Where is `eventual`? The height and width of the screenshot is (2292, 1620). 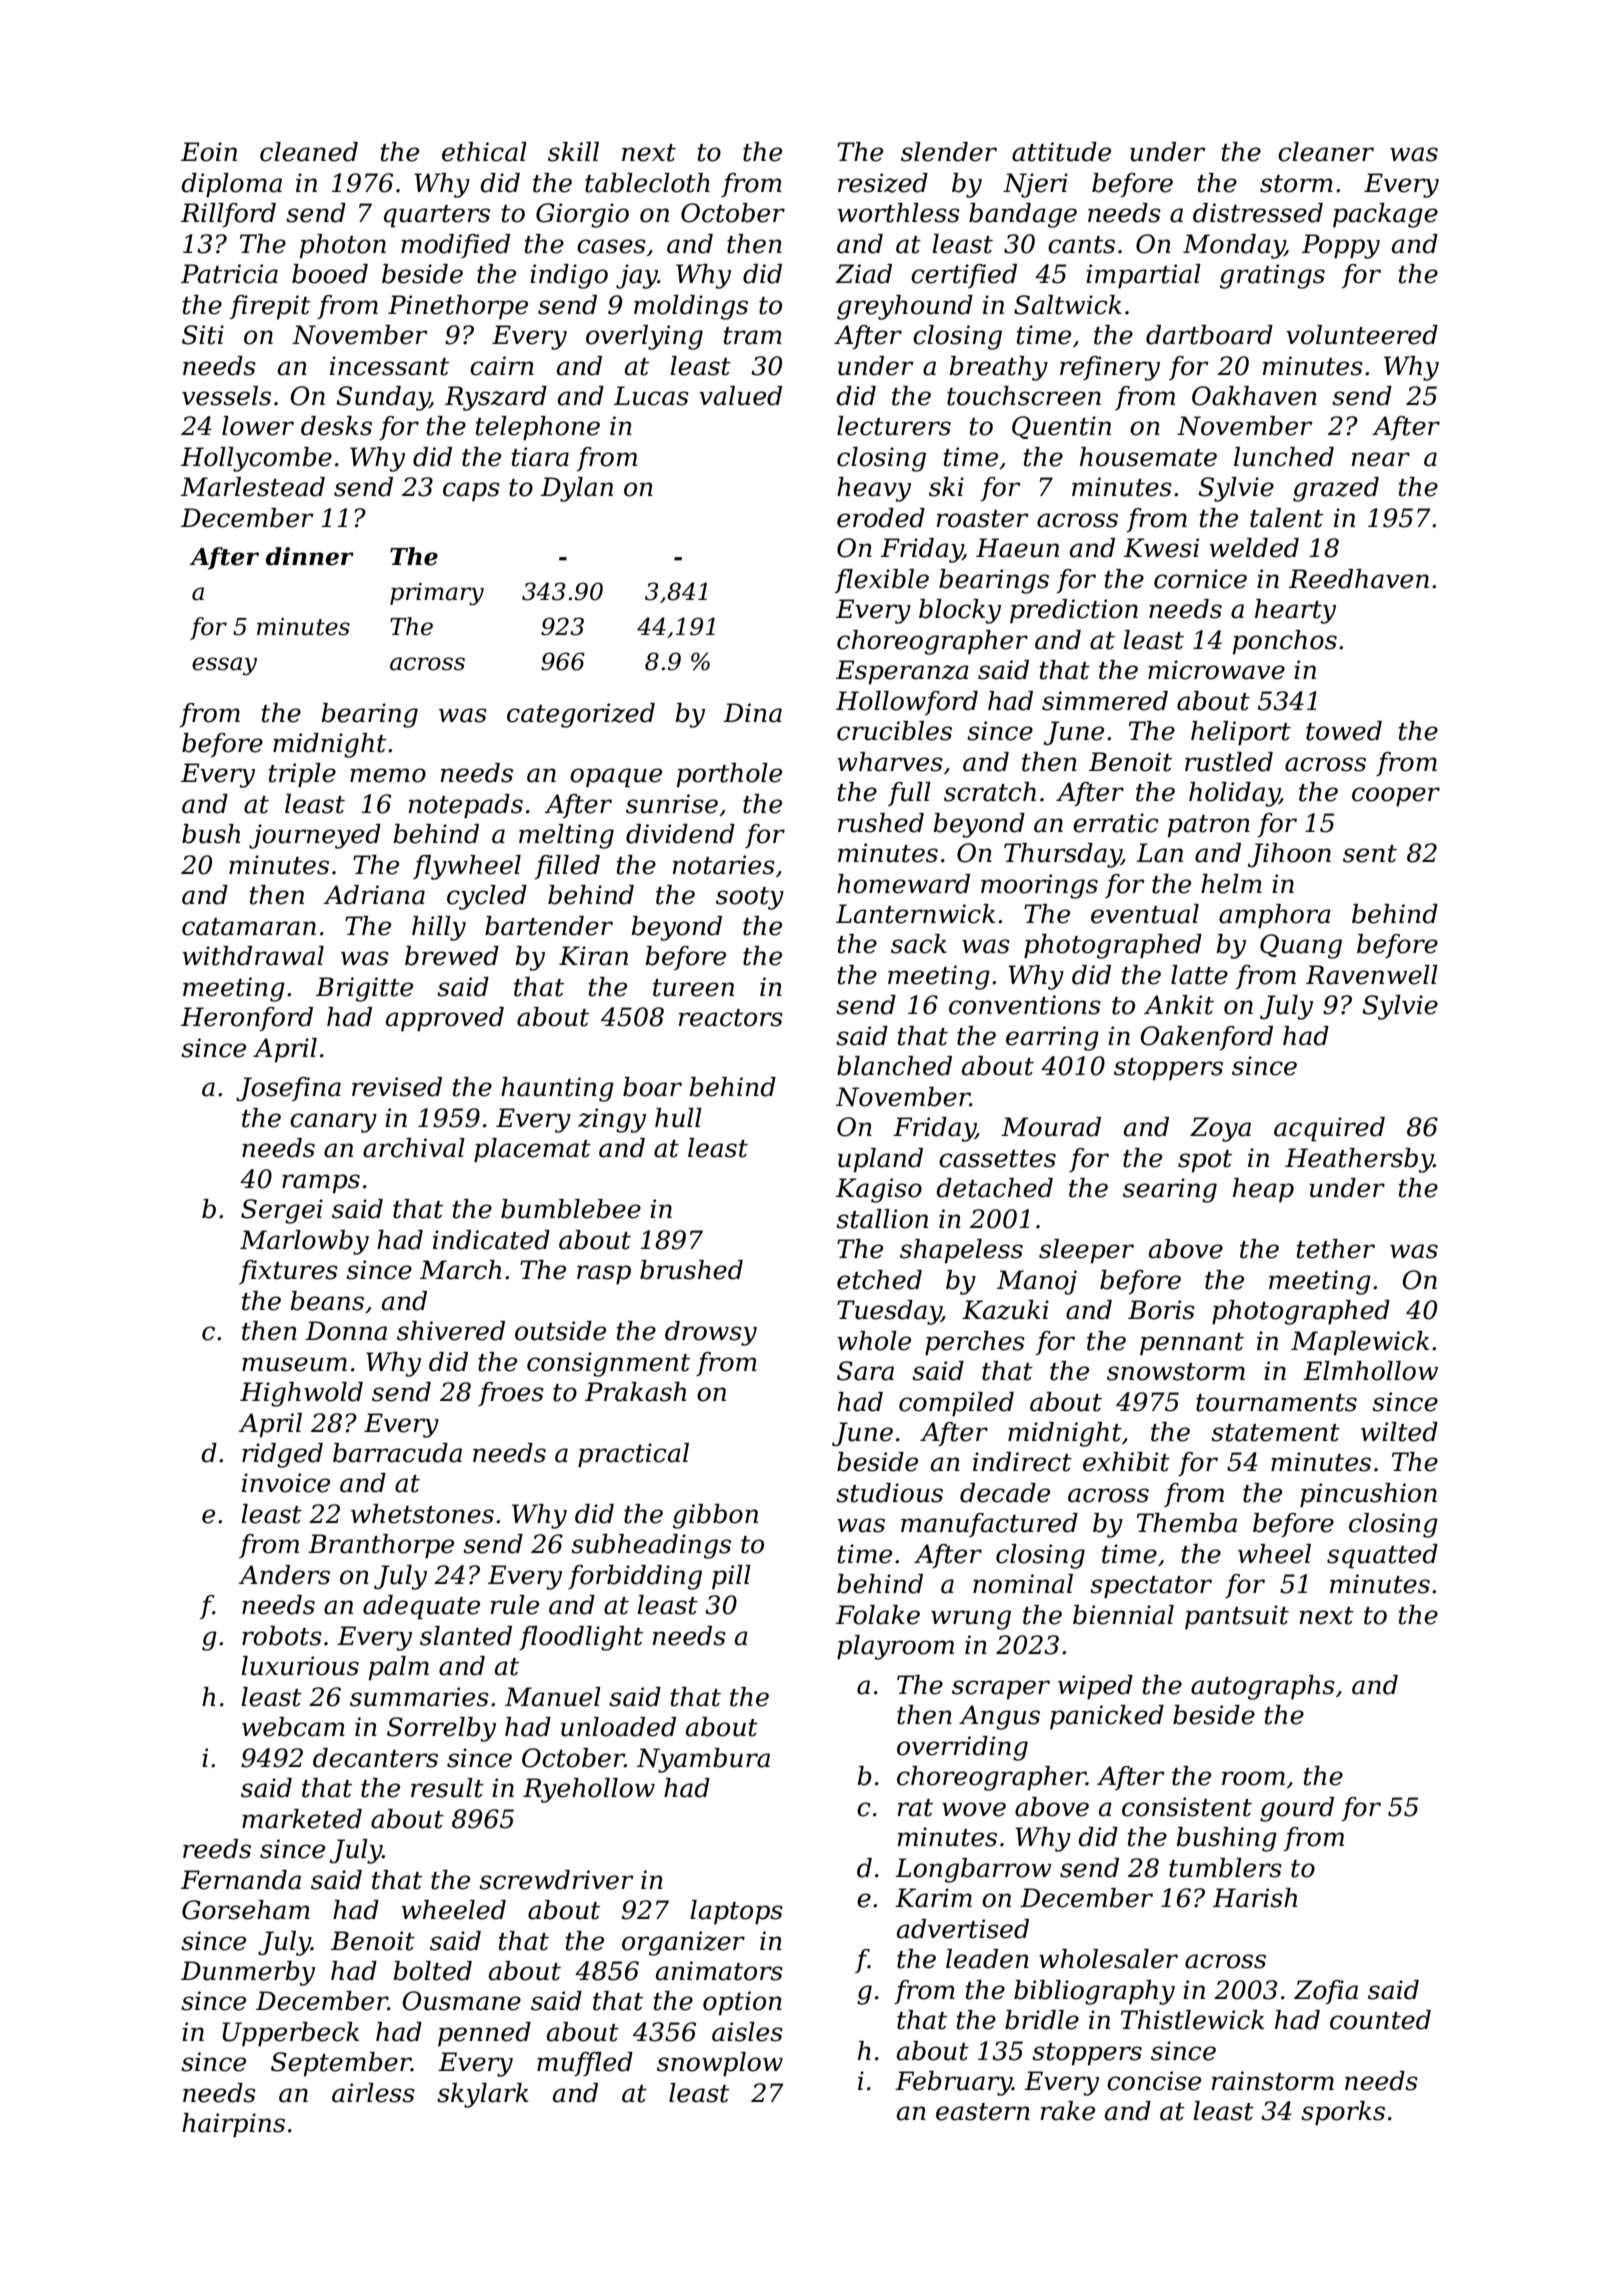 eventual is located at coordinates (1145, 914).
